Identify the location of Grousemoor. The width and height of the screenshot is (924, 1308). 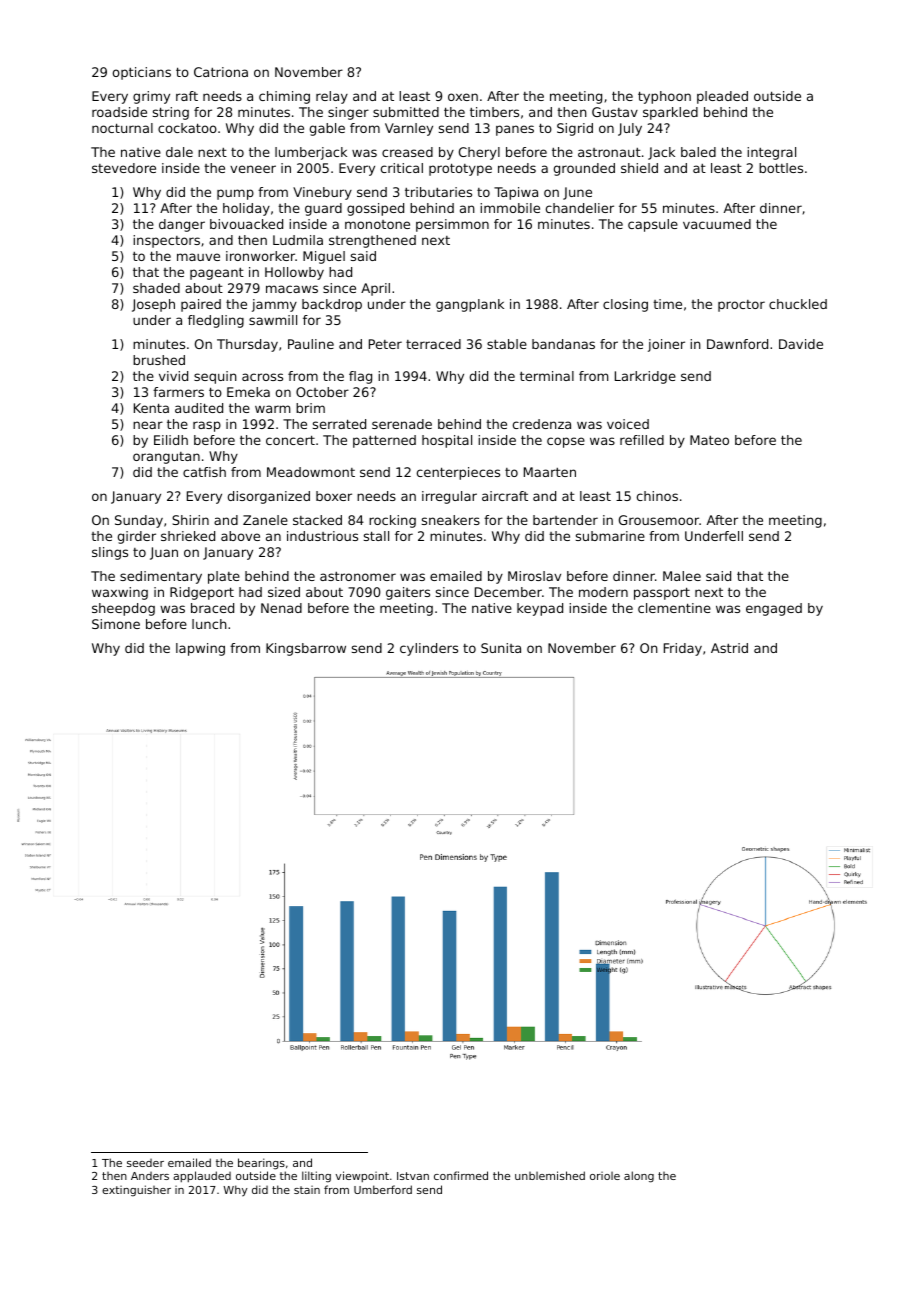
(659, 520).
